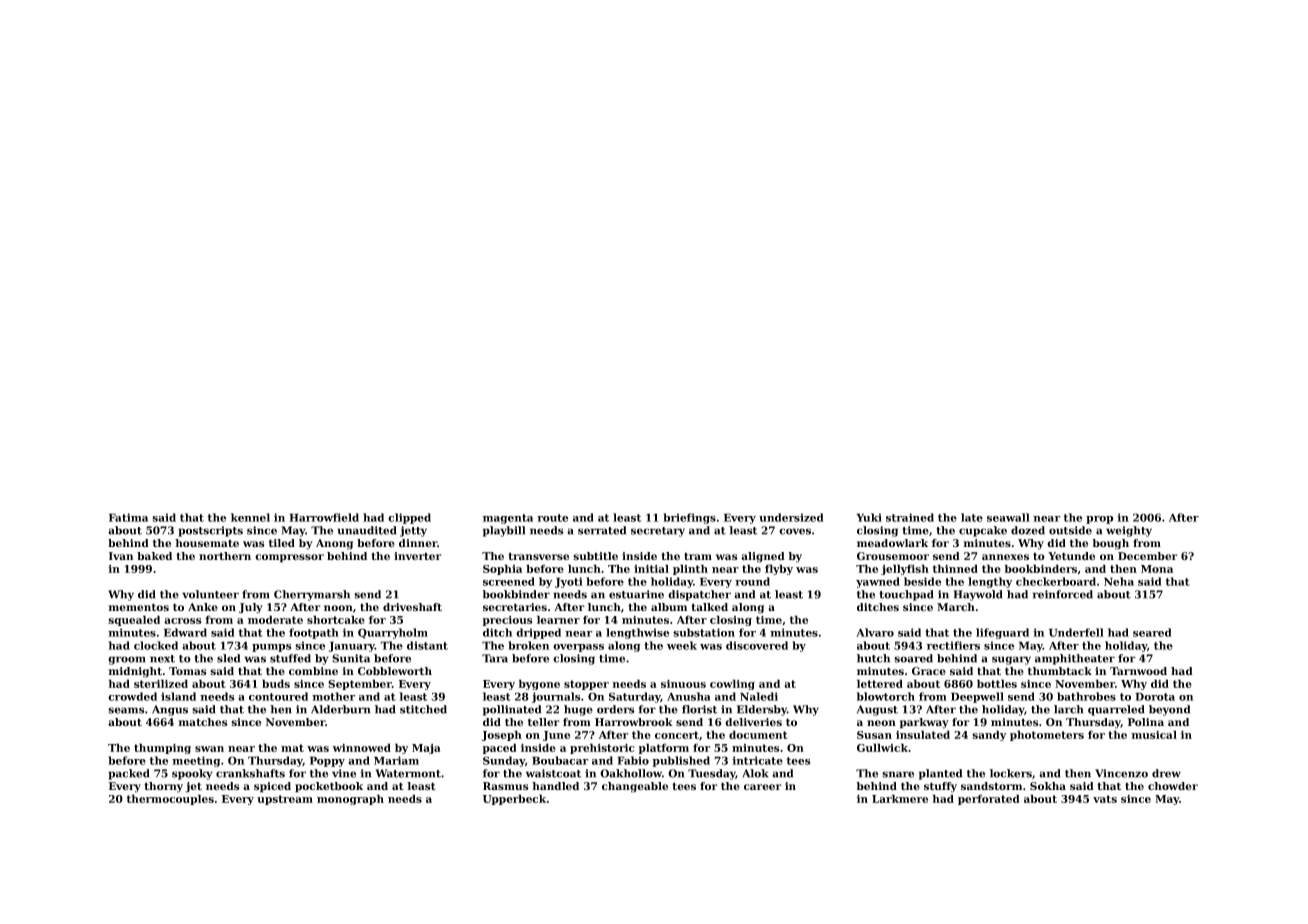 Image resolution: width=1308 pixels, height=924 pixels. I want to click on August, so click(877, 710).
